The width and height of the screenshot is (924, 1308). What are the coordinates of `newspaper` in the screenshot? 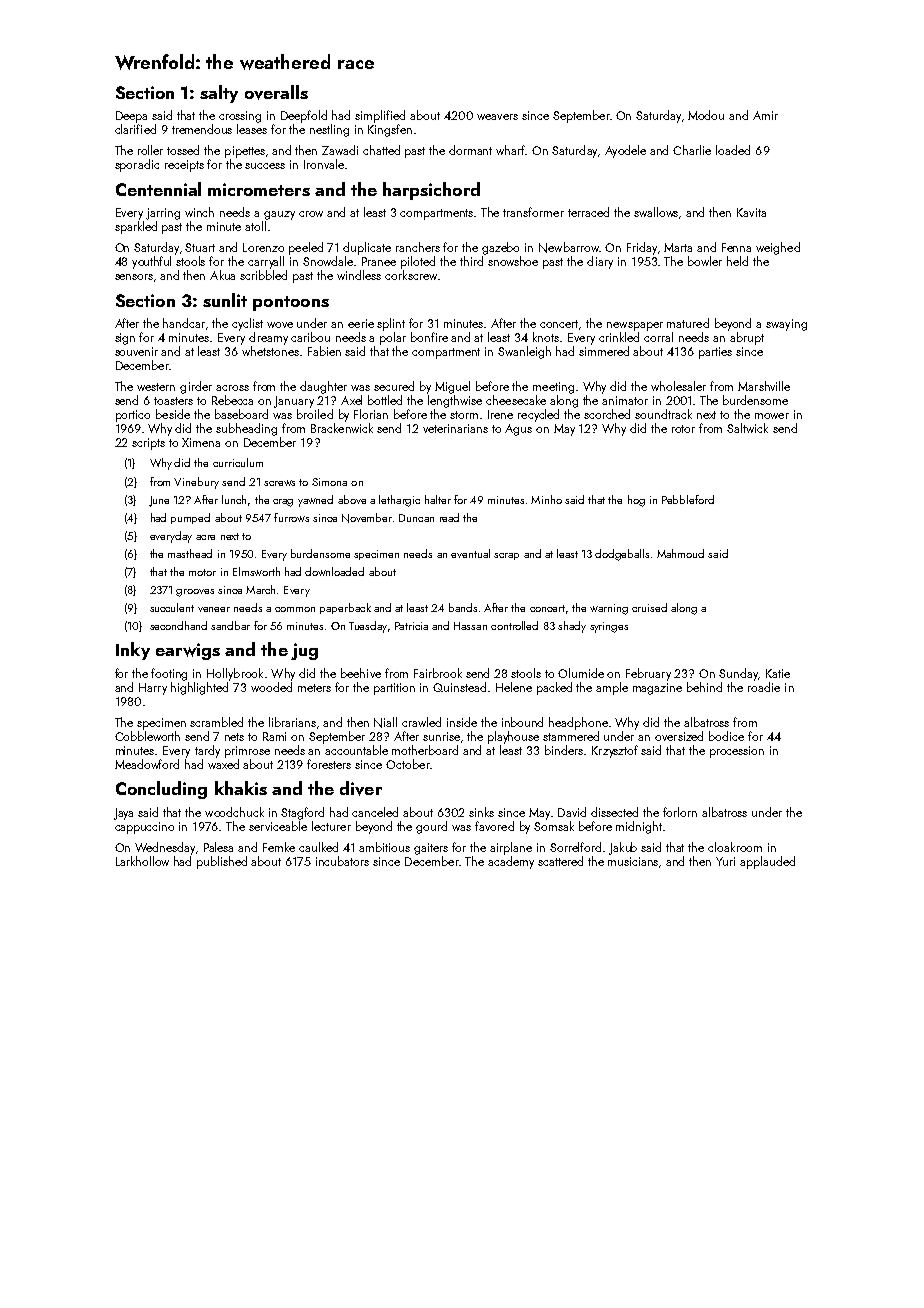 It's located at (635, 326).
